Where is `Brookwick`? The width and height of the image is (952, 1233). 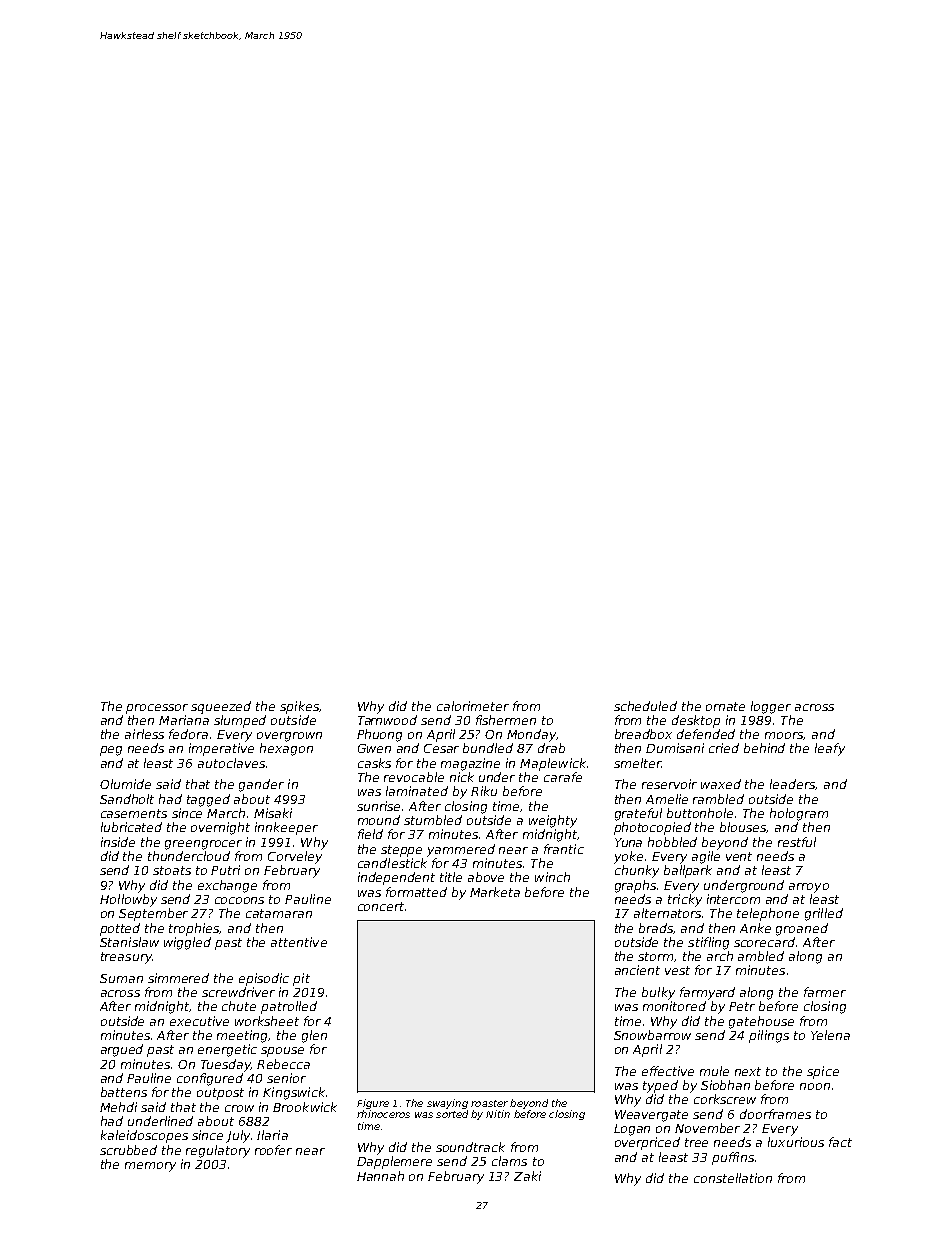
Brookwick is located at coordinates (305, 1107).
